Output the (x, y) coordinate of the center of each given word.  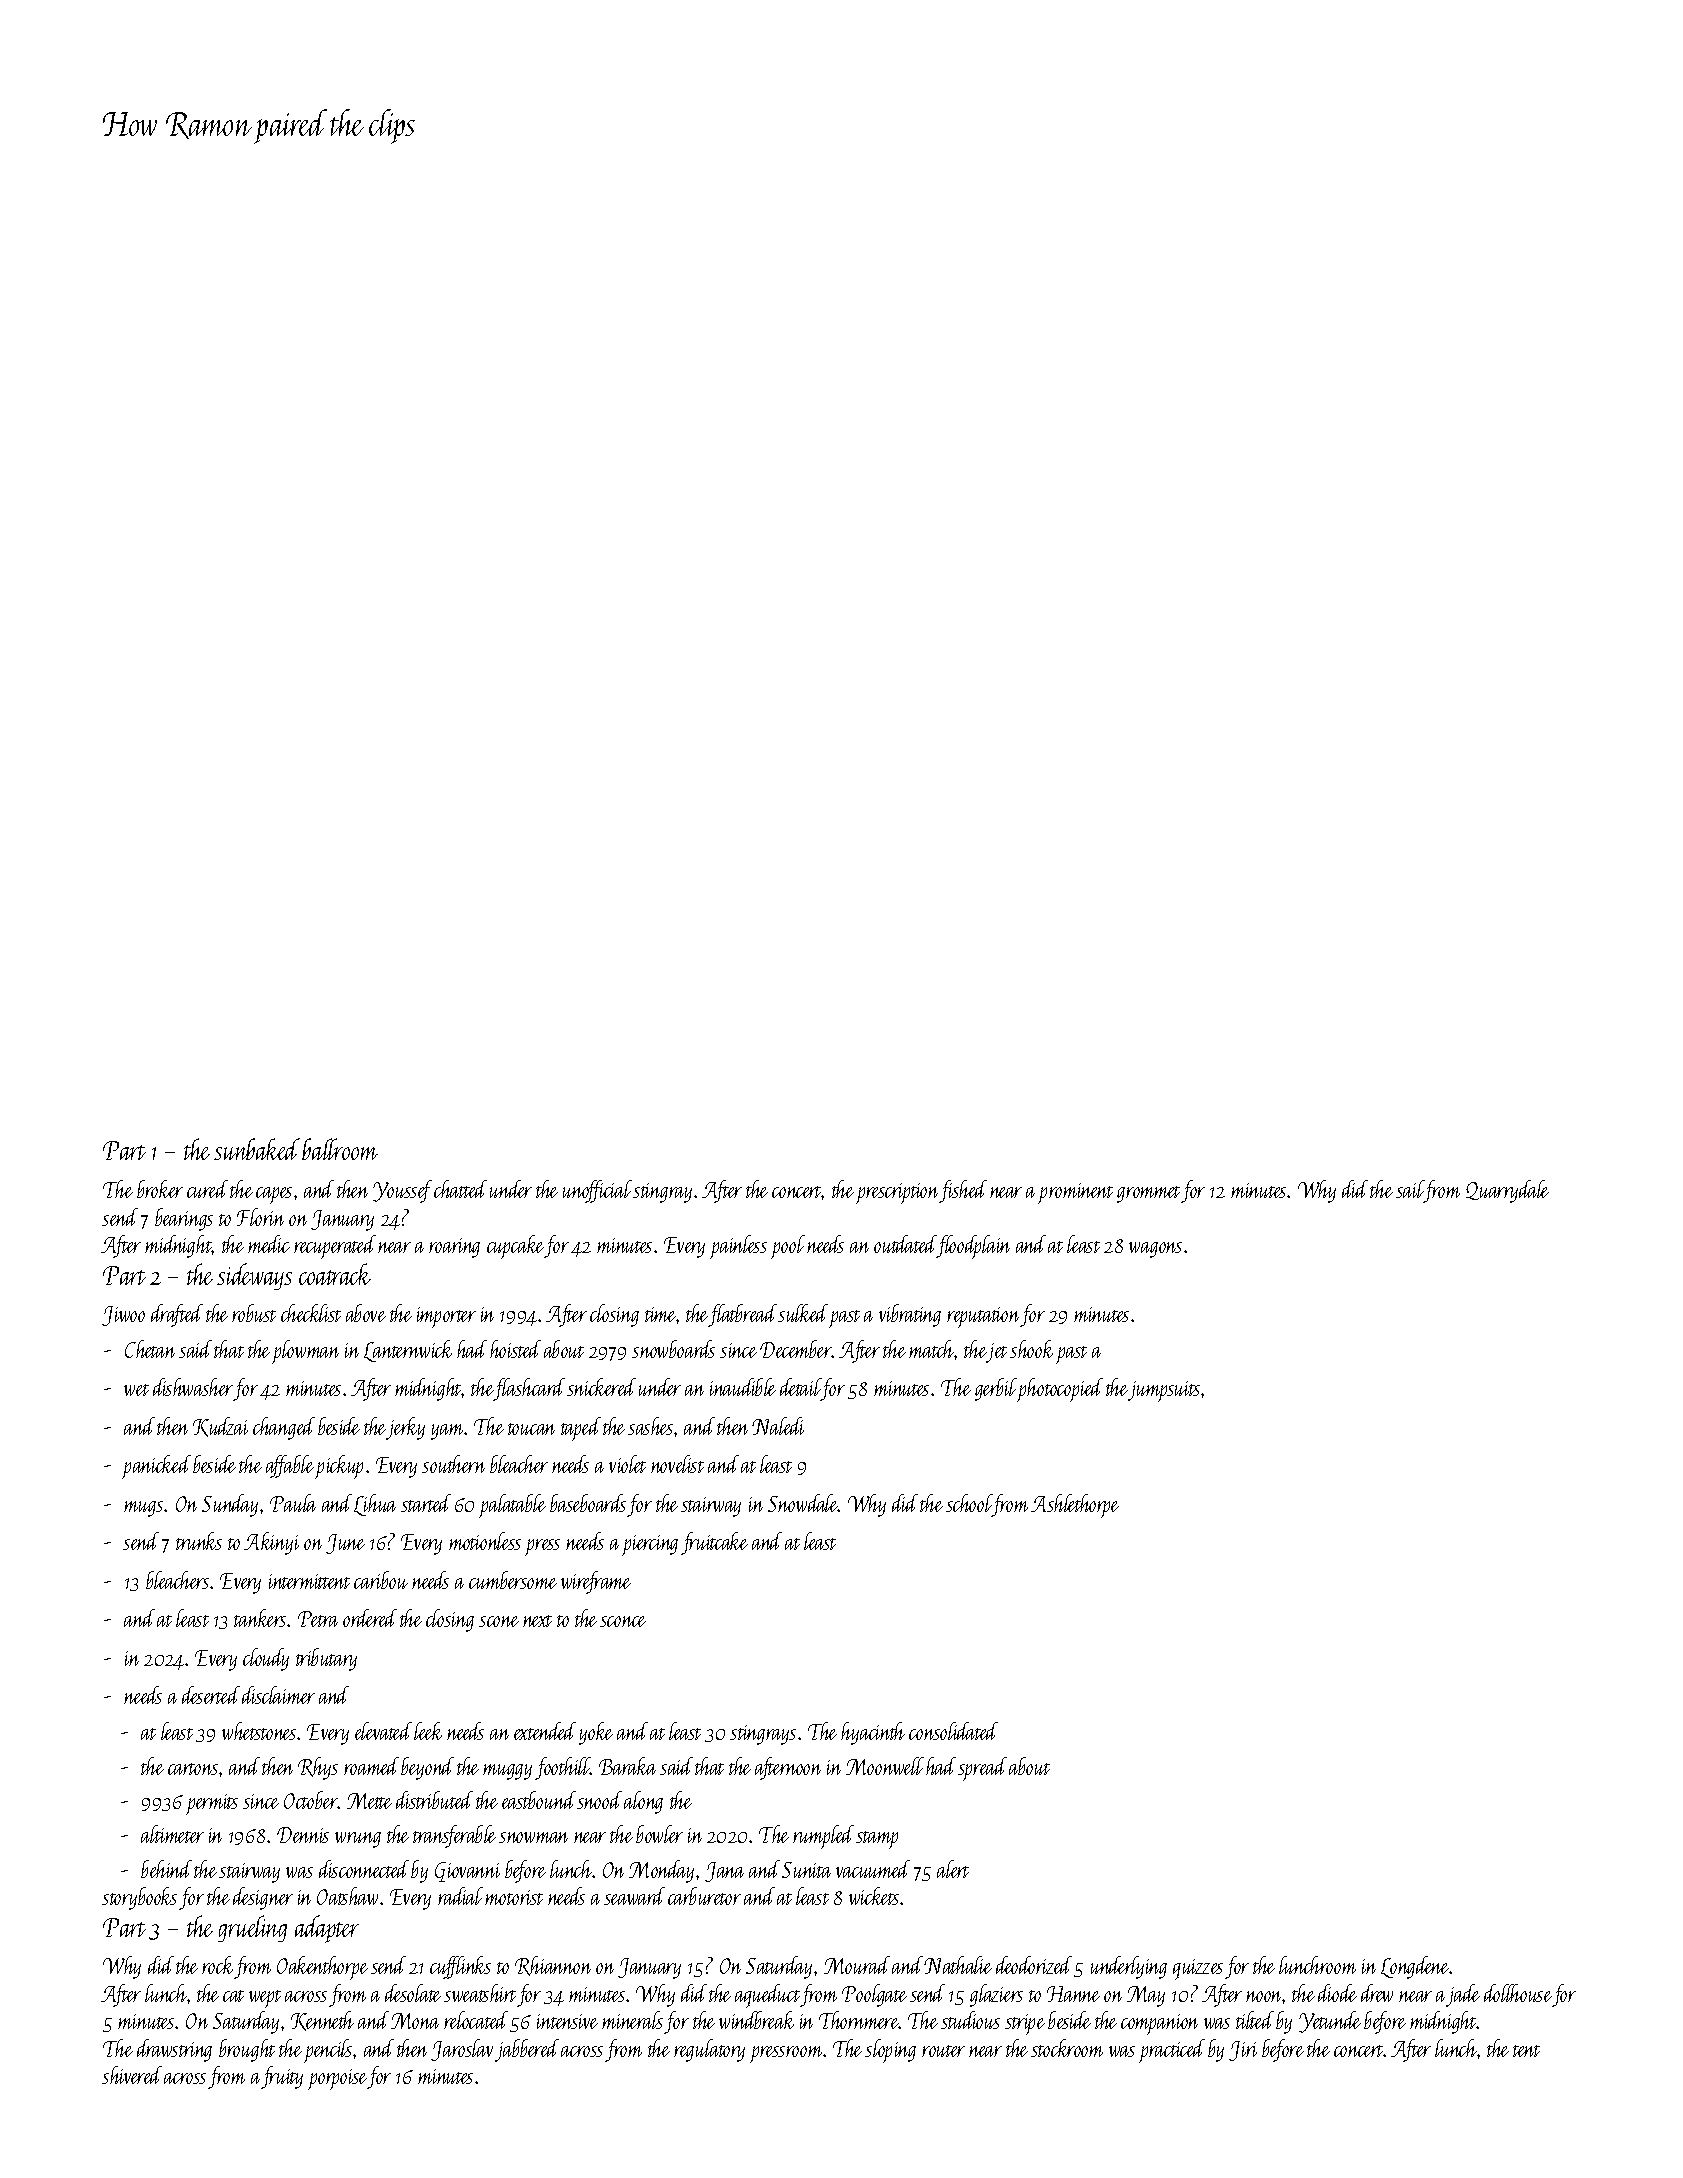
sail (1410, 1189)
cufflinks (460, 1967)
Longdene (1415, 1967)
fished (963, 1191)
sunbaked (257, 1149)
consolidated (953, 1731)
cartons (193, 1769)
